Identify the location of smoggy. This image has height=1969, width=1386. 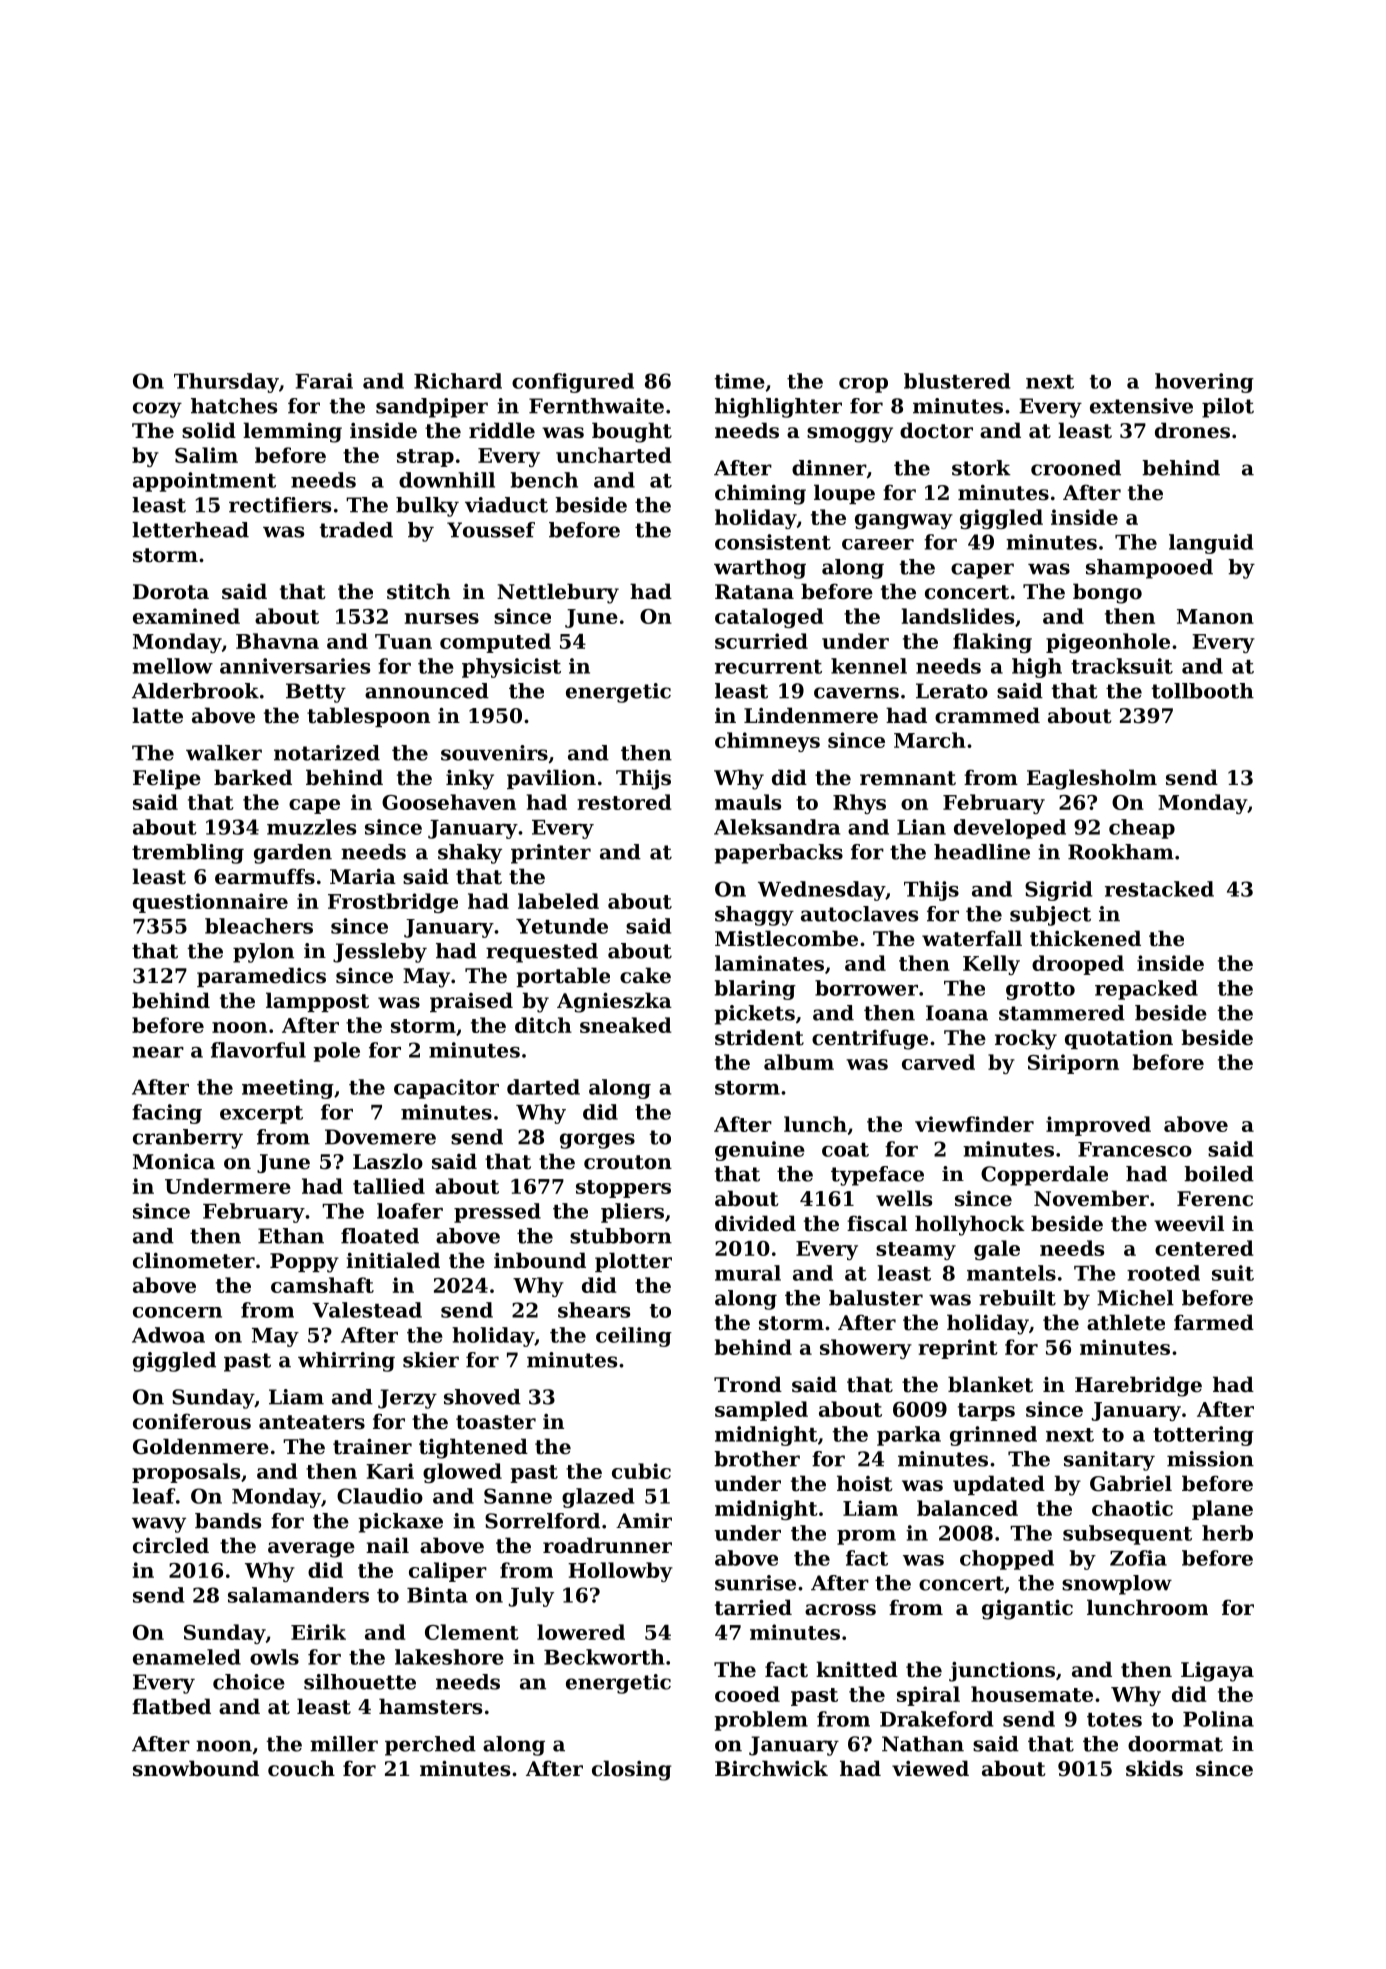
(850, 435).
